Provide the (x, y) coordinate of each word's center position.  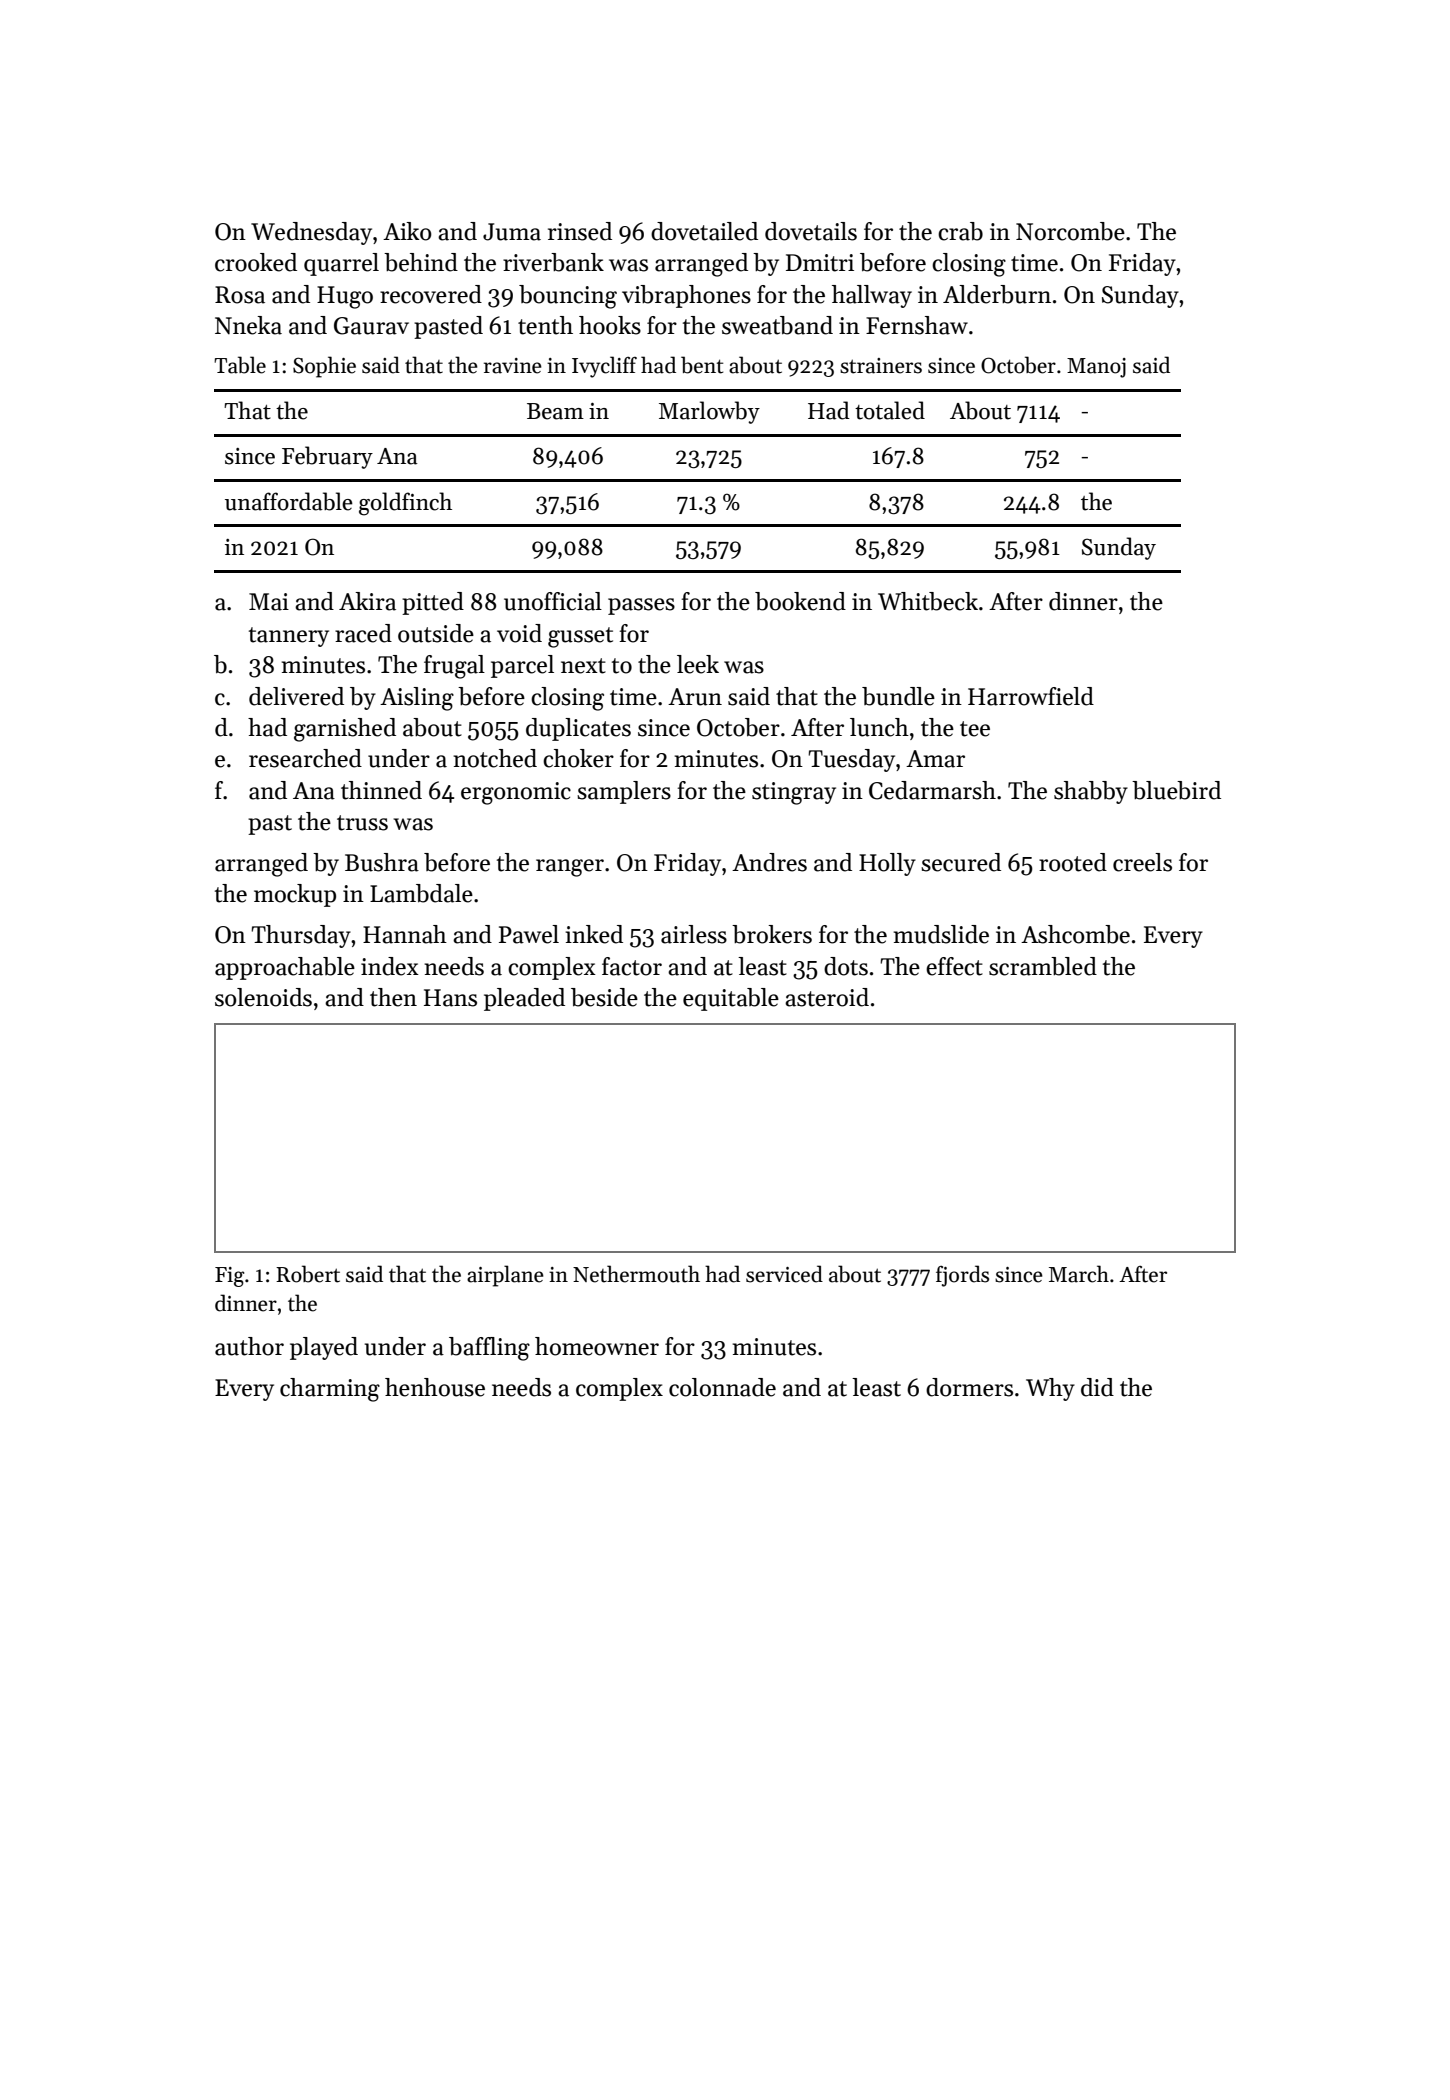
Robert (308, 1274)
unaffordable (289, 501)
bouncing (568, 297)
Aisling (417, 699)
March (1079, 1274)
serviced (784, 1274)
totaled (890, 410)
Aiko (407, 231)
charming (330, 1390)
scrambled (1043, 966)
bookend (800, 601)
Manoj (1096, 368)
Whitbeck (928, 601)
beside (604, 997)
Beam (555, 411)
